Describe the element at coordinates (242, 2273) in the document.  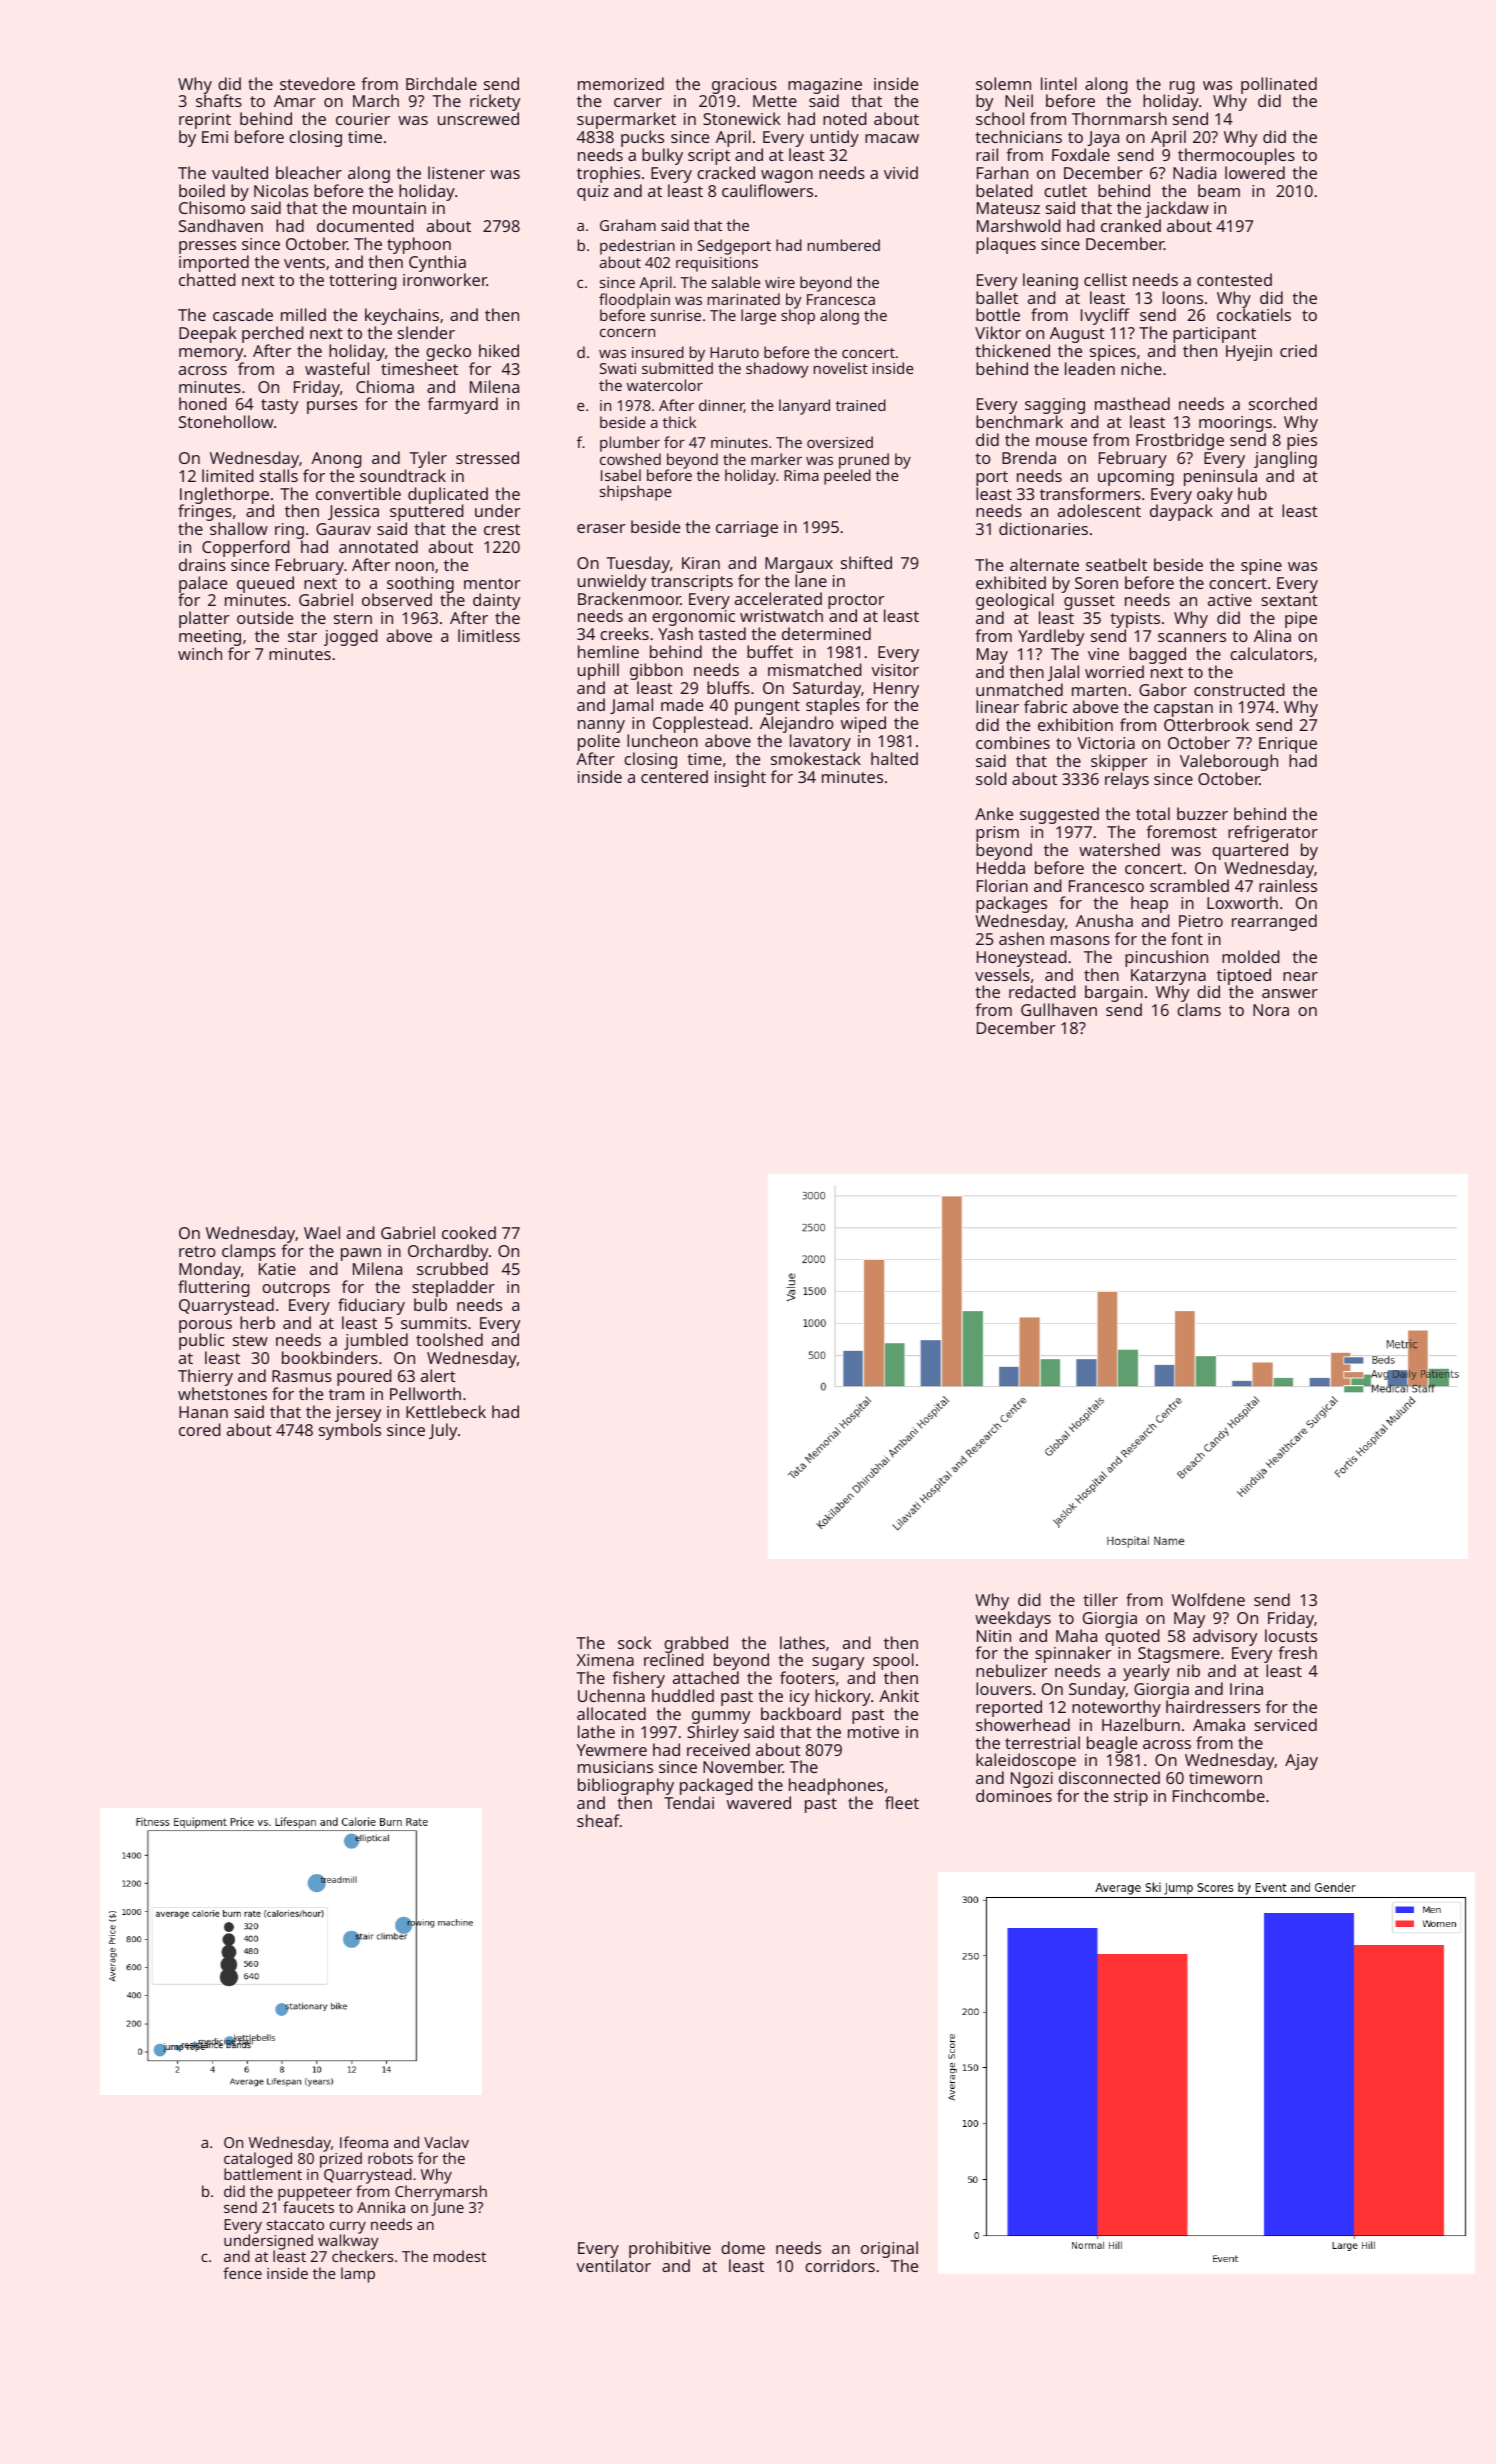
I see `fence` at that location.
